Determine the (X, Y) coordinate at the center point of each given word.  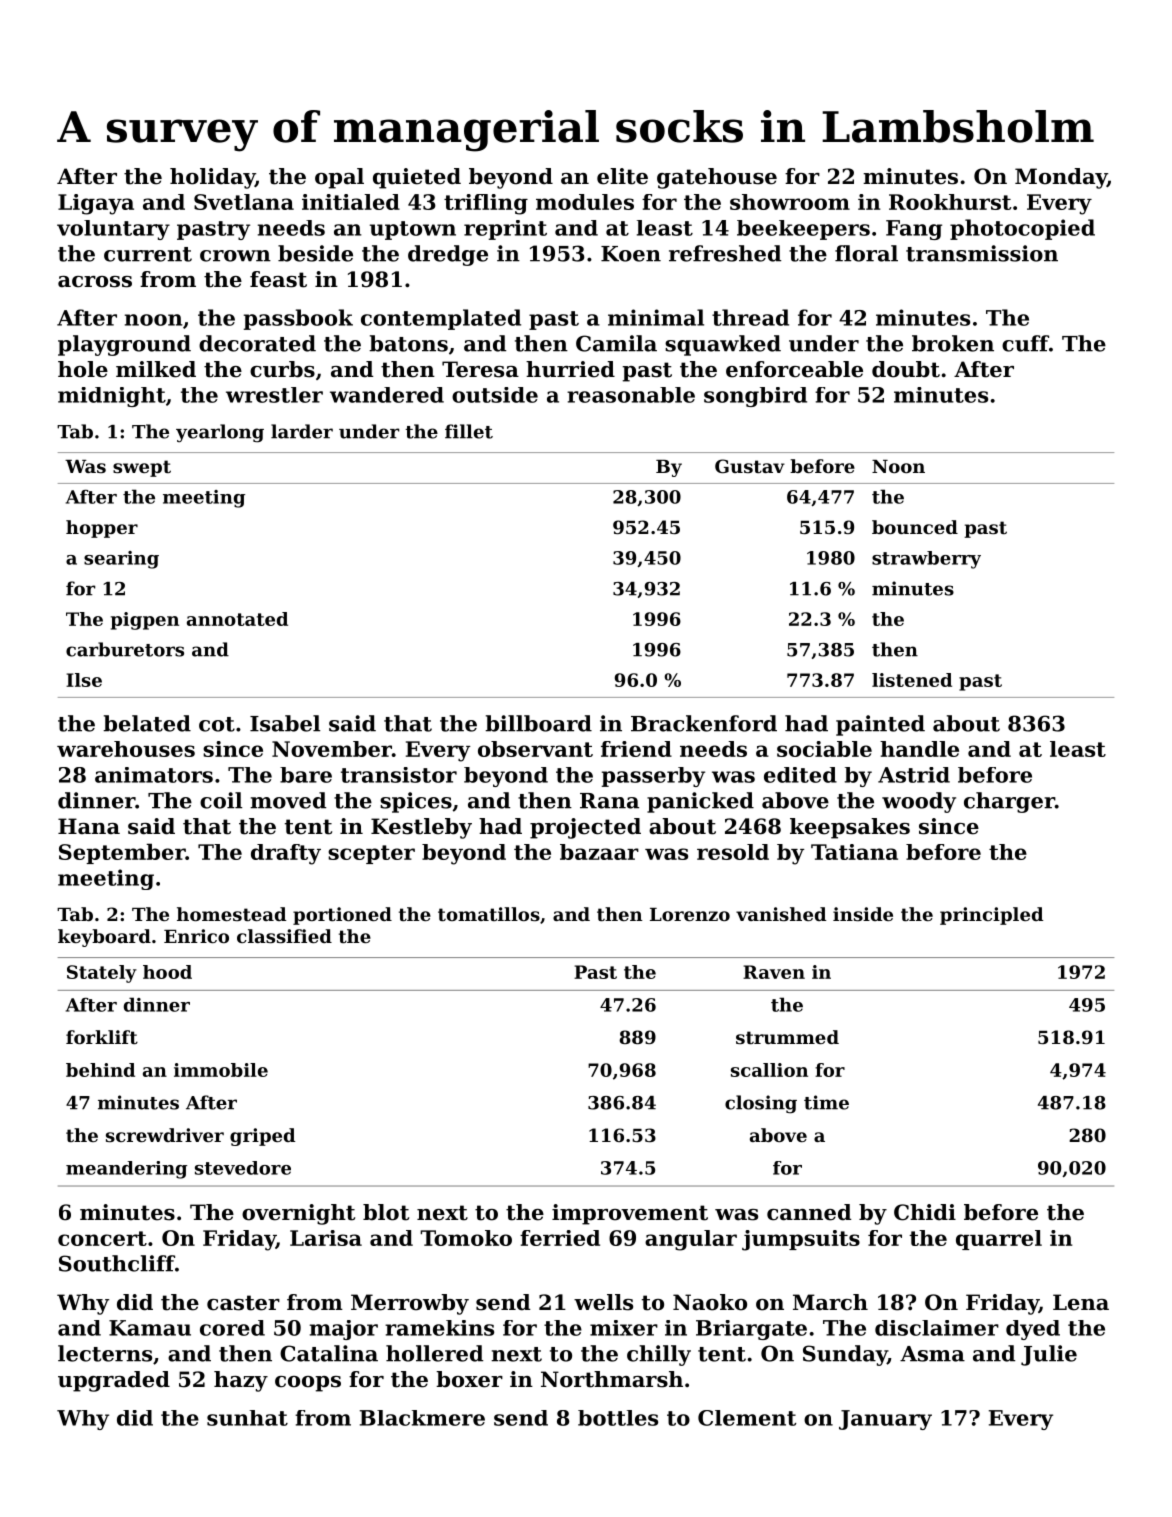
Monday (1061, 178)
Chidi (925, 1212)
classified (284, 936)
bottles (618, 1418)
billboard (538, 723)
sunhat (247, 1418)
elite (622, 176)
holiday (212, 178)
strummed (787, 1037)
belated (147, 723)
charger (1009, 802)
